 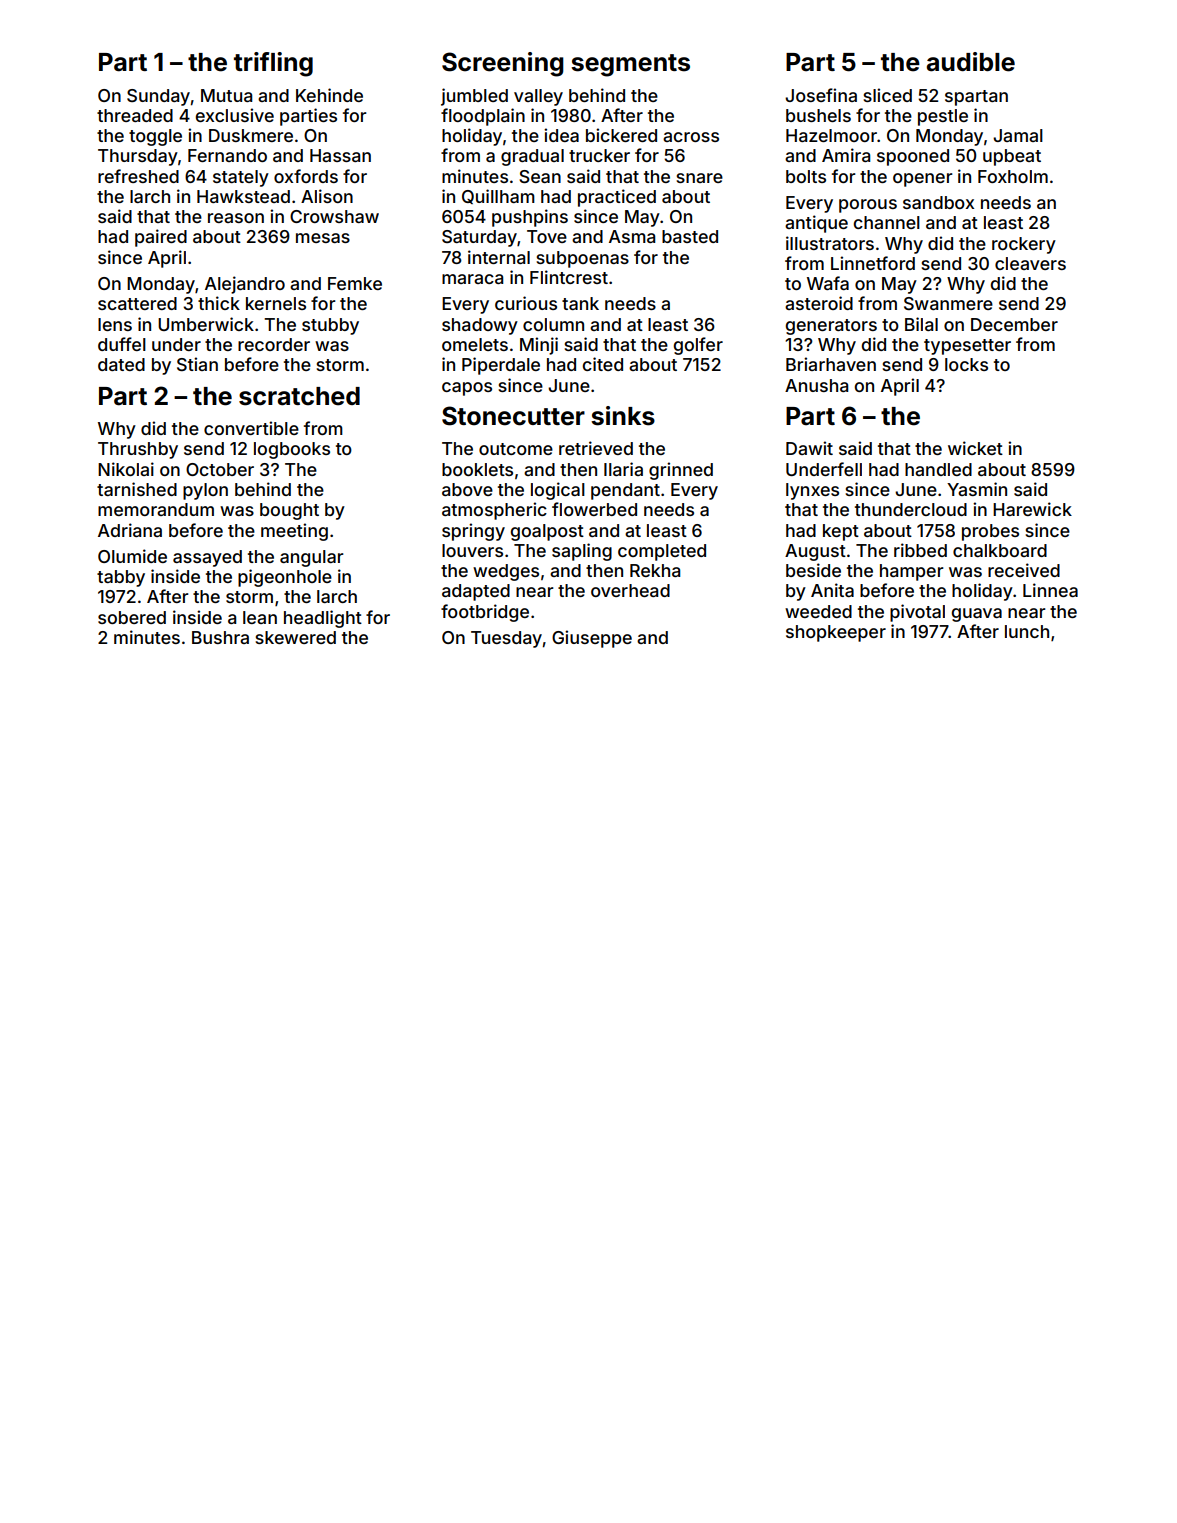 What do you see at coordinates (921, 324) in the screenshot?
I see `Bilal` at bounding box center [921, 324].
